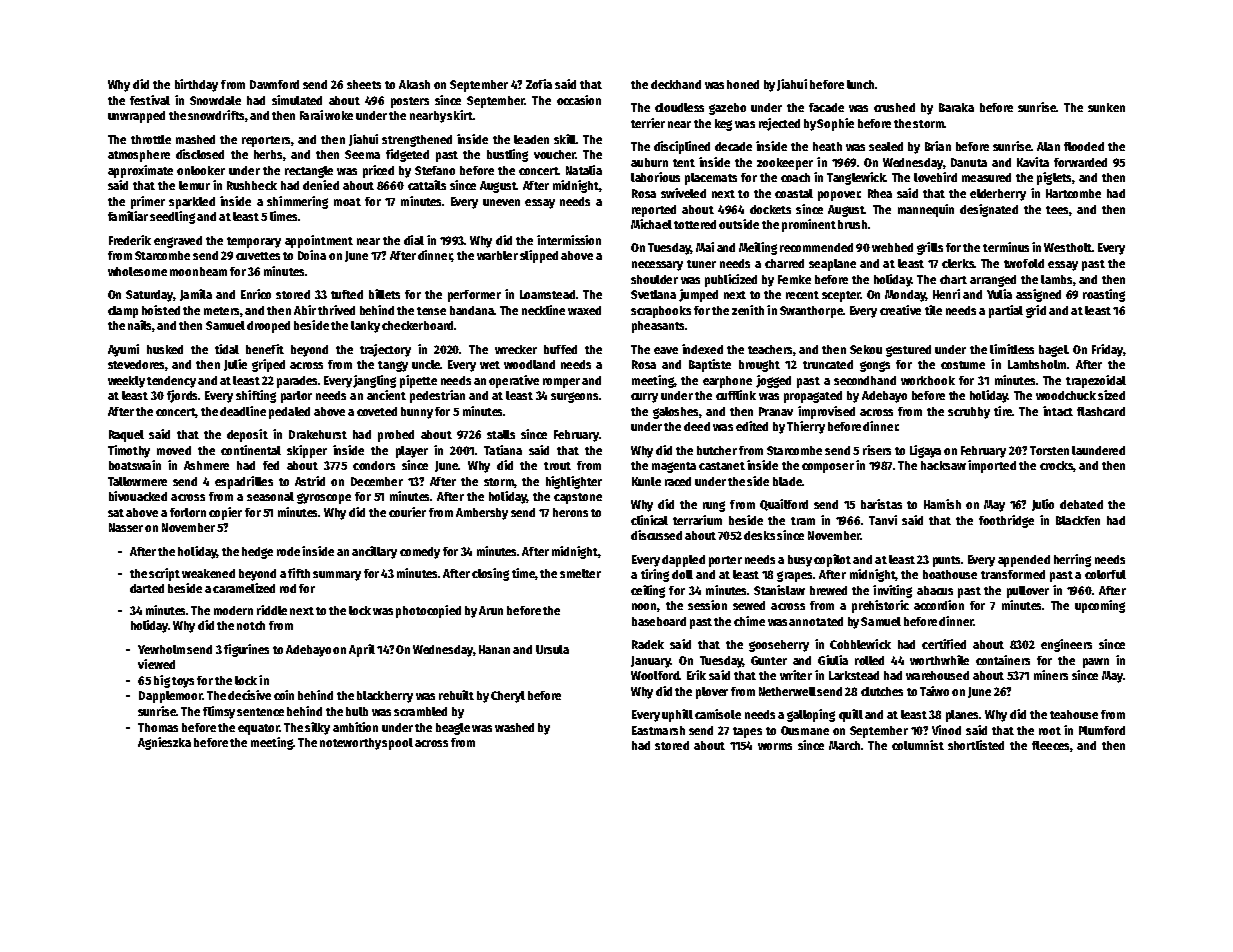 Image resolution: width=1233 pixels, height=952 pixels. I want to click on Astrid, so click(310, 481).
